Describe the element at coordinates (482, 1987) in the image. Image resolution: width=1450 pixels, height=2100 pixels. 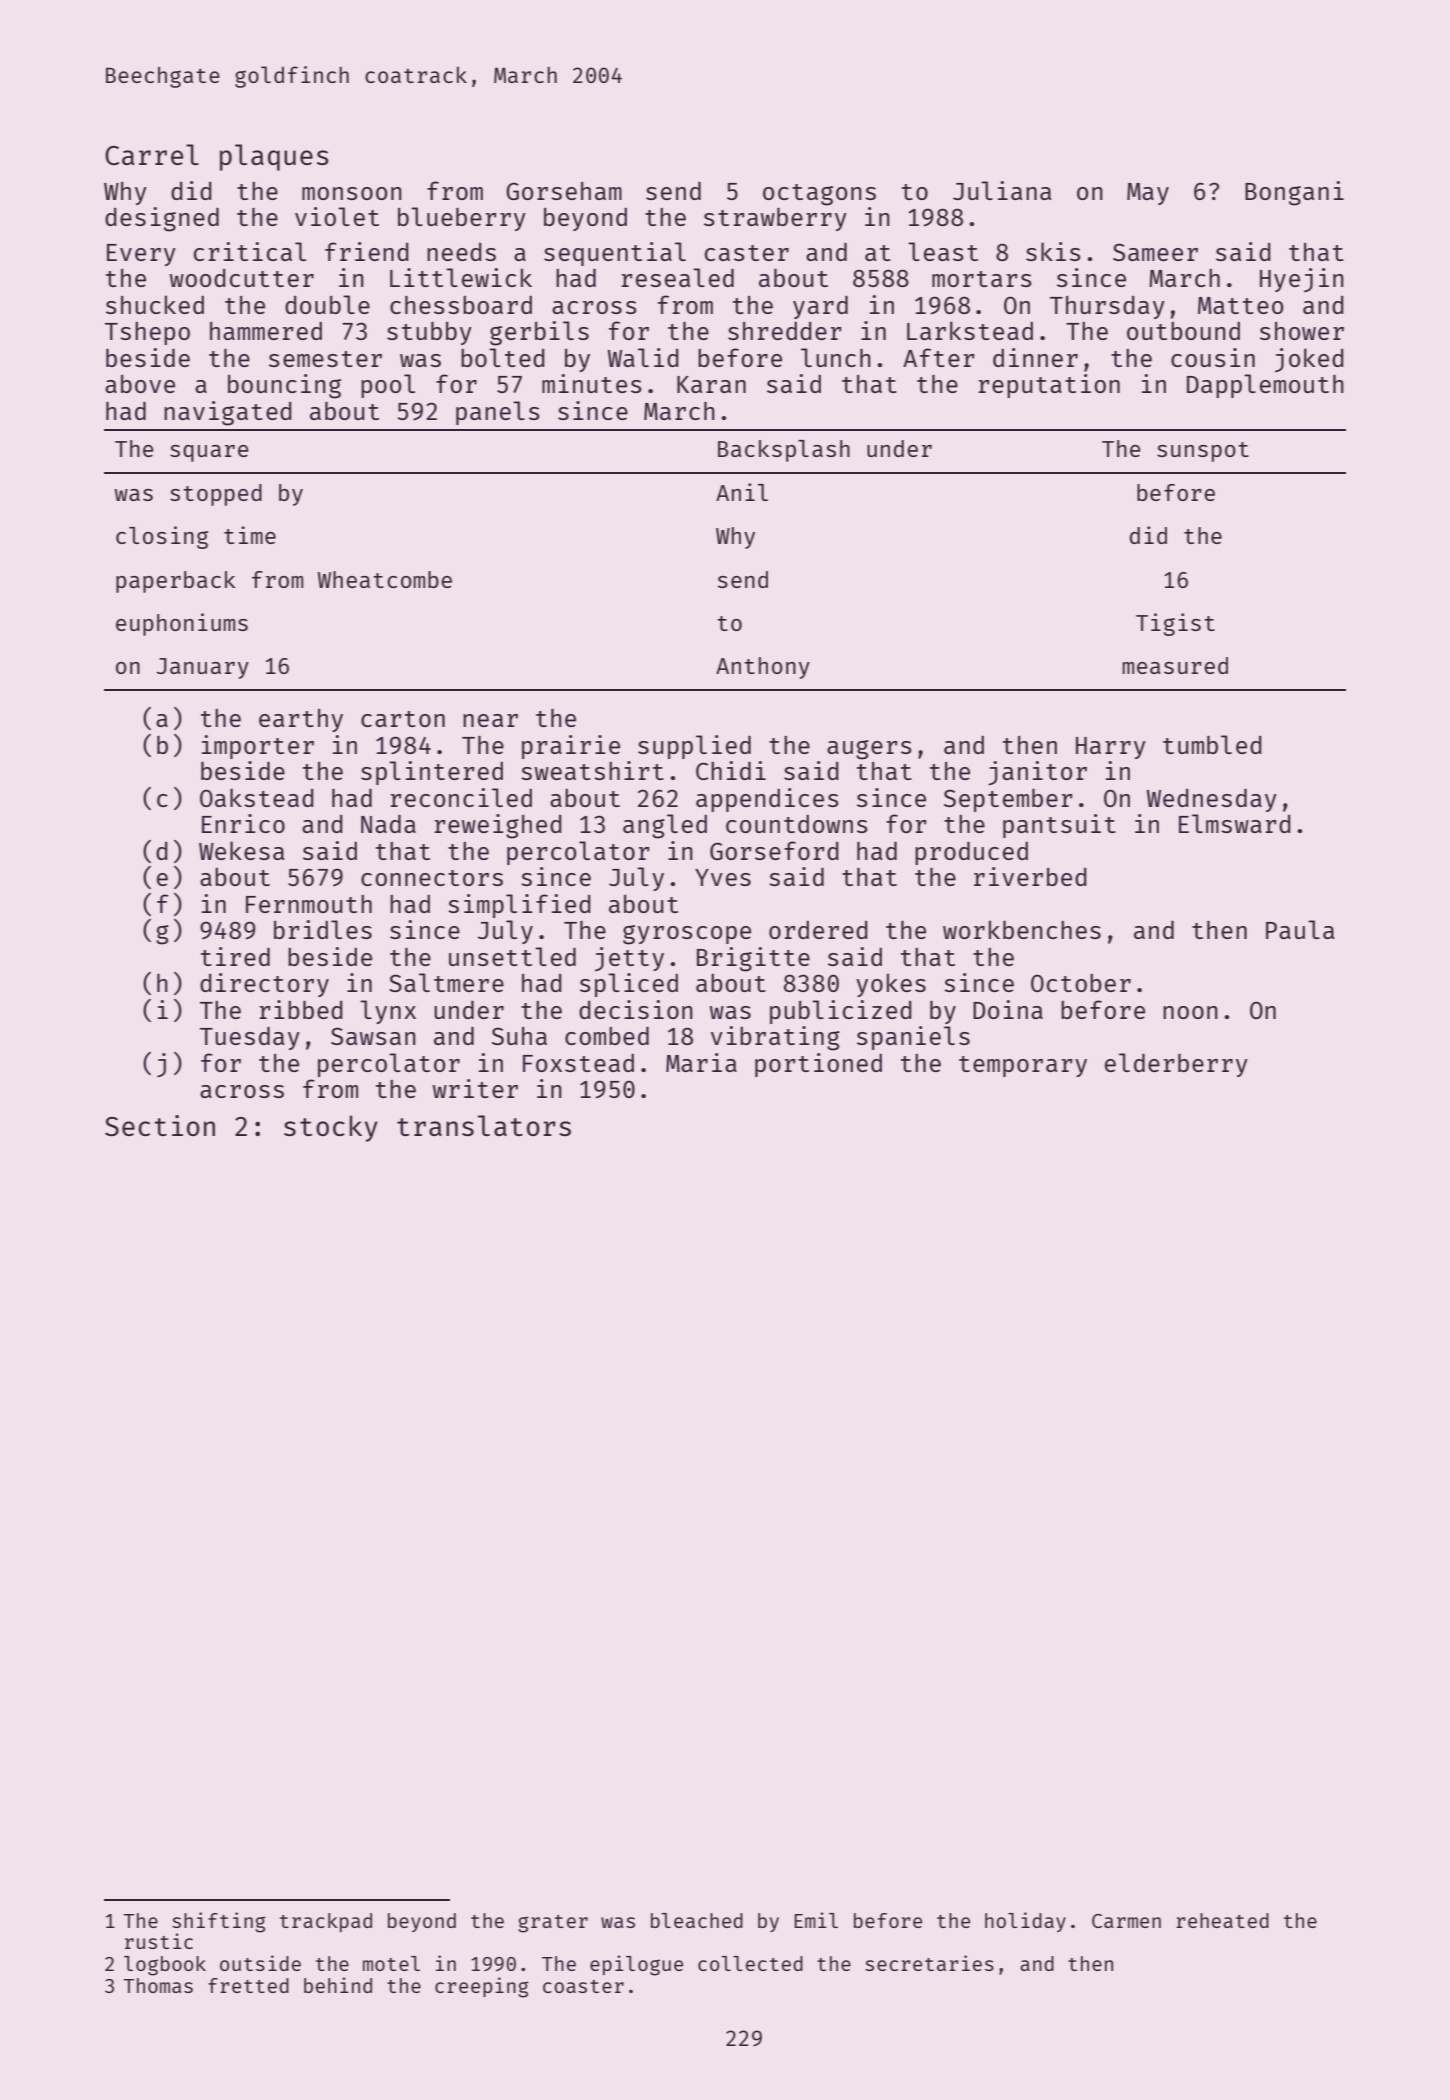
I see `creeping` at that location.
